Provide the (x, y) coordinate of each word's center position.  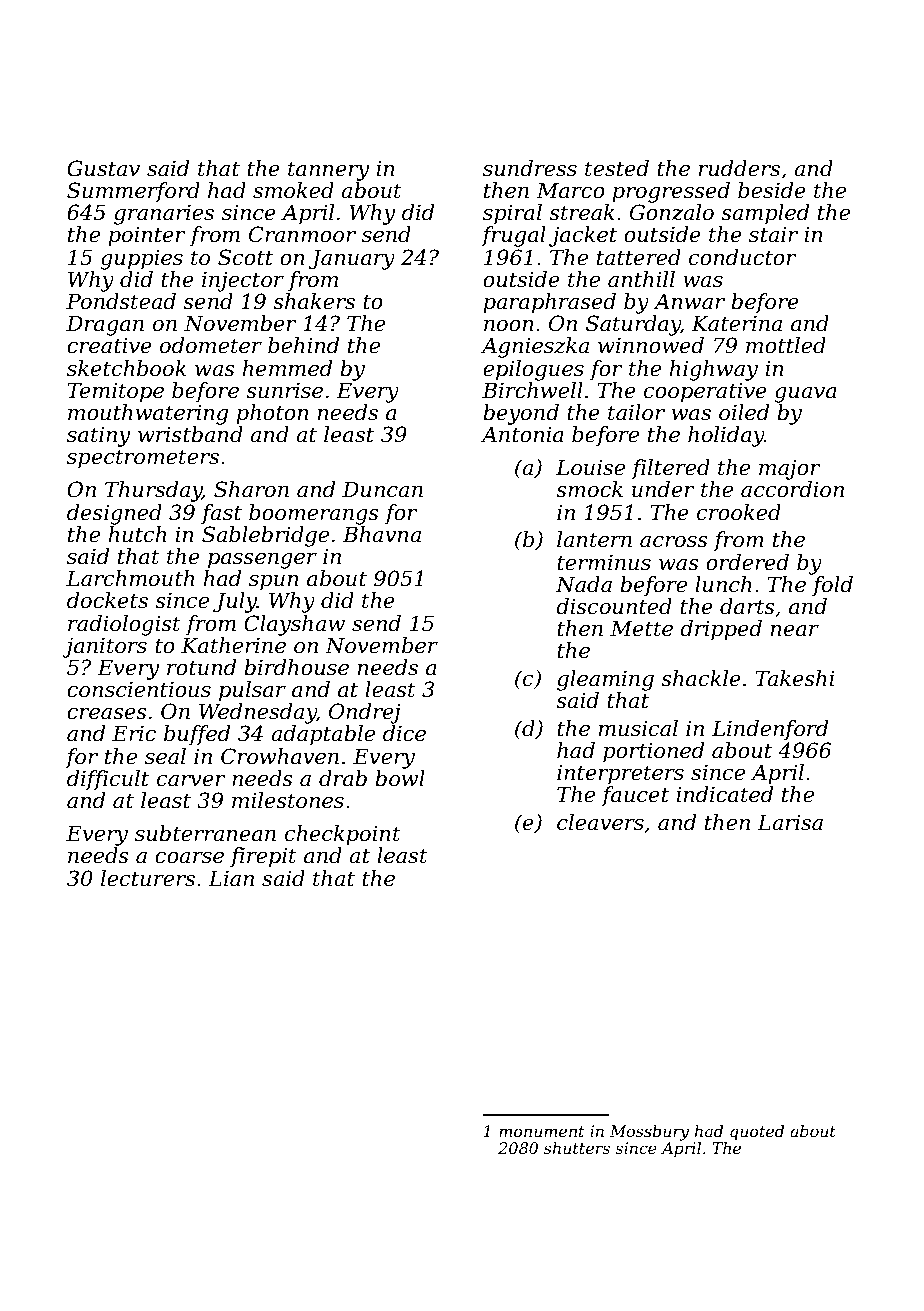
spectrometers (143, 459)
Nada (584, 584)
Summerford (133, 192)
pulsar (252, 691)
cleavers (600, 822)
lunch (723, 584)
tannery (329, 171)
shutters (577, 1148)
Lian (231, 878)
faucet (635, 796)
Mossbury (649, 1133)
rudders (739, 168)
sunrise (284, 390)
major (790, 469)
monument (541, 1131)
